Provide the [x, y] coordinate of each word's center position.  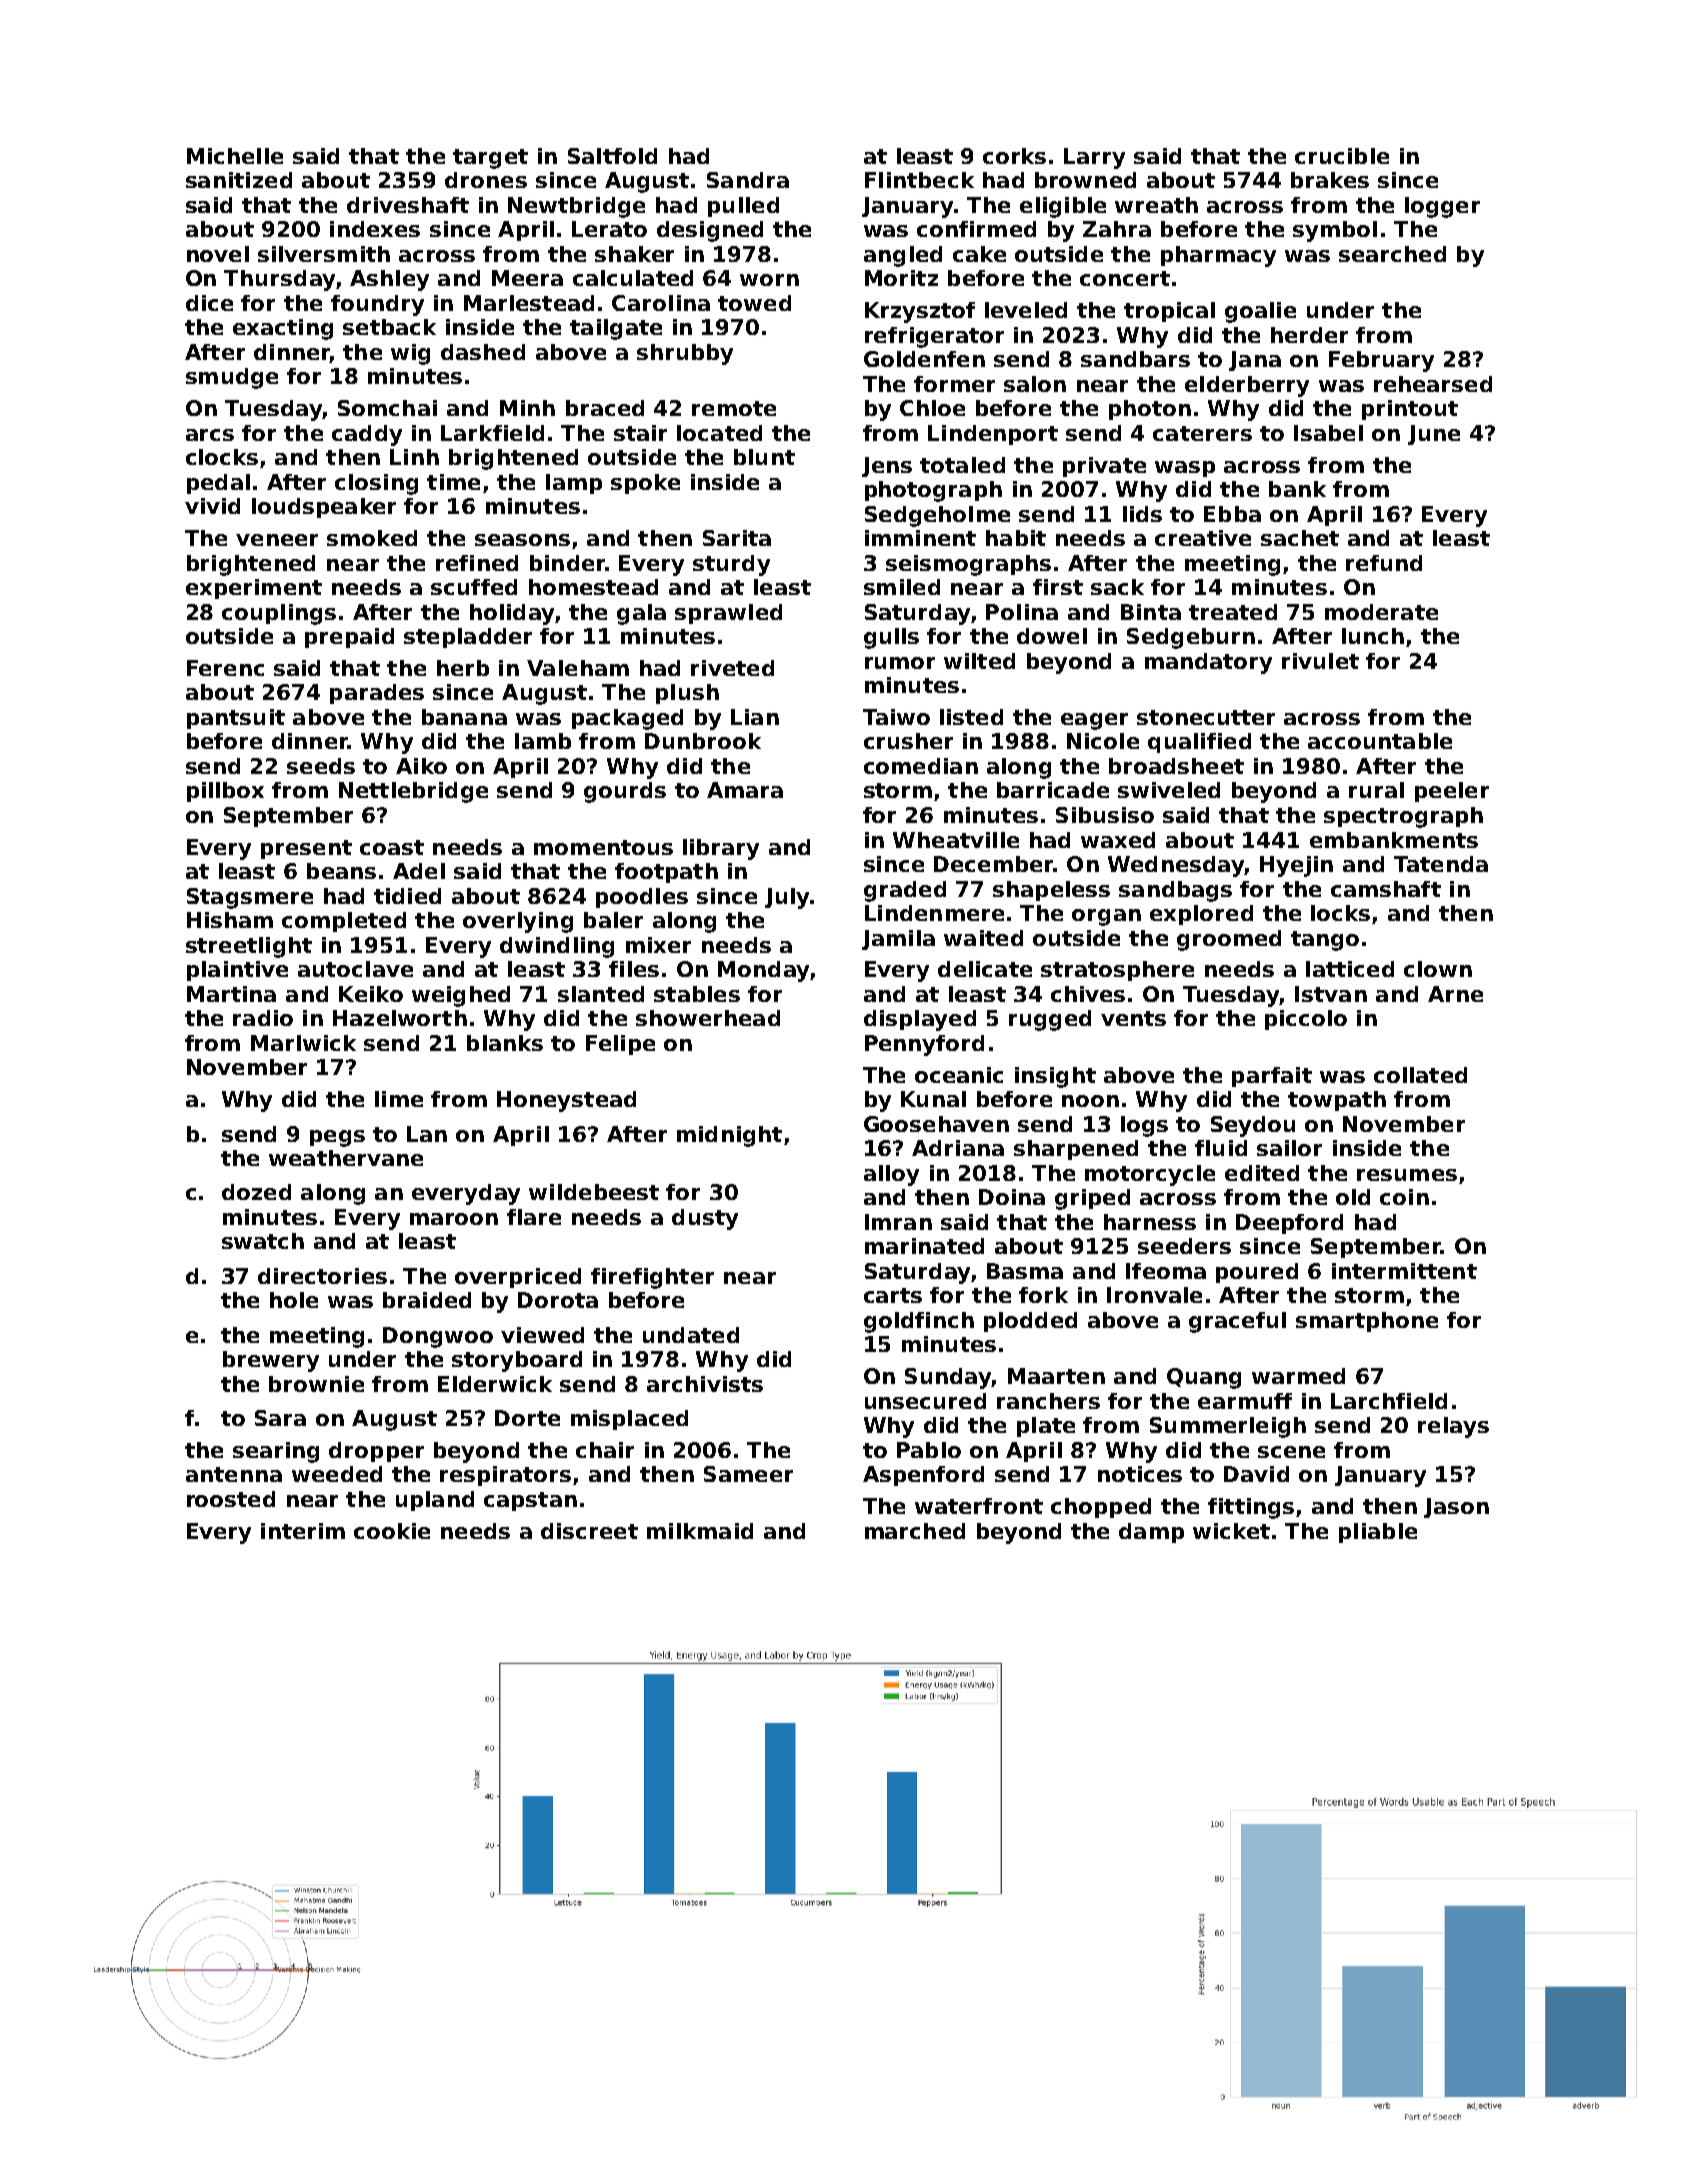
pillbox [225, 792]
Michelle [235, 156]
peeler [1452, 792]
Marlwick [303, 1043]
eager [1094, 721]
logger [1442, 207]
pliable [1378, 1533]
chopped [1101, 1508]
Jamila [898, 940]
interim [303, 1531]
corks [1014, 156]
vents [1133, 1018]
